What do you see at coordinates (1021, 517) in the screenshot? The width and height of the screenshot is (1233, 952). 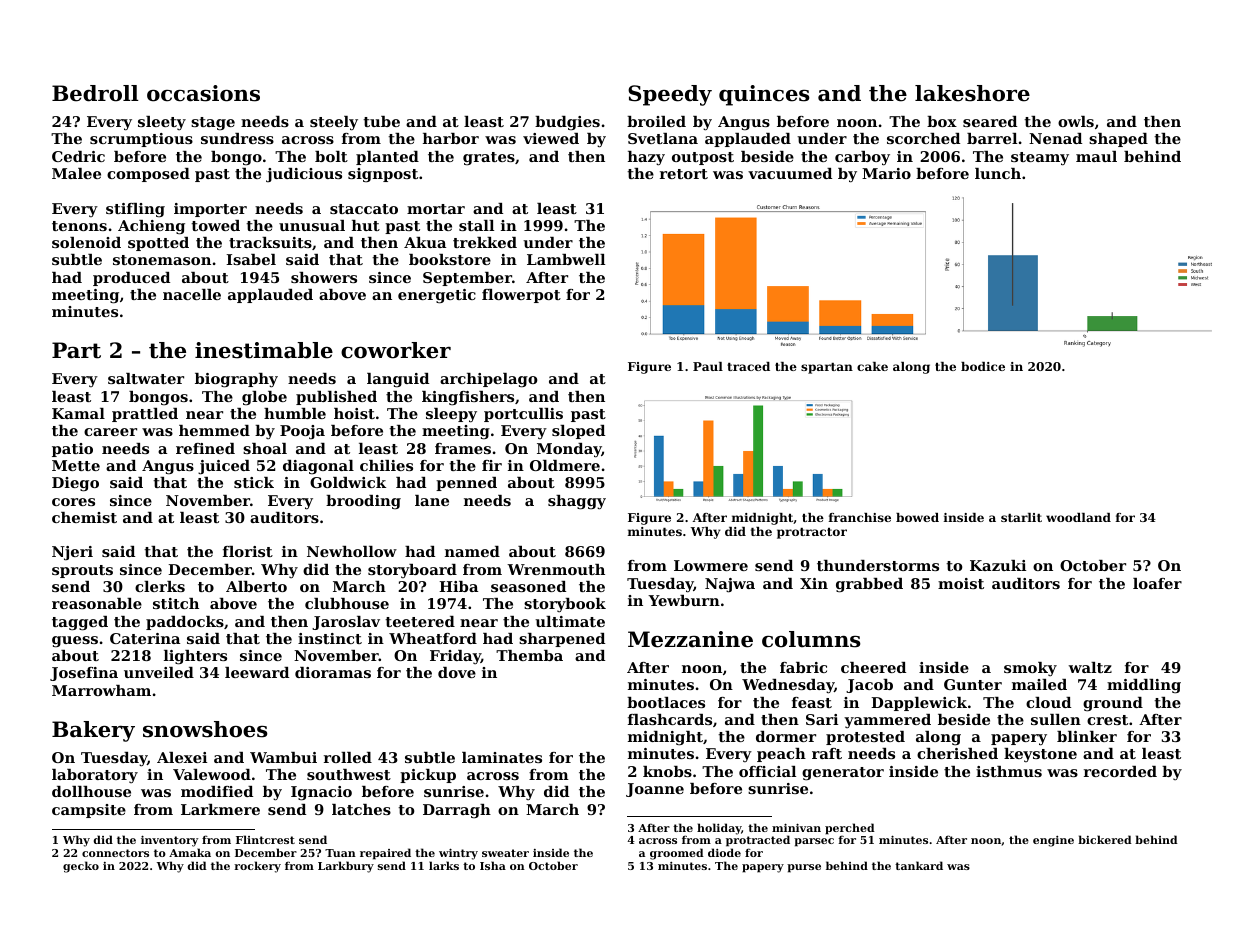 I see `starlit` at bounding box center [1021, 517].
